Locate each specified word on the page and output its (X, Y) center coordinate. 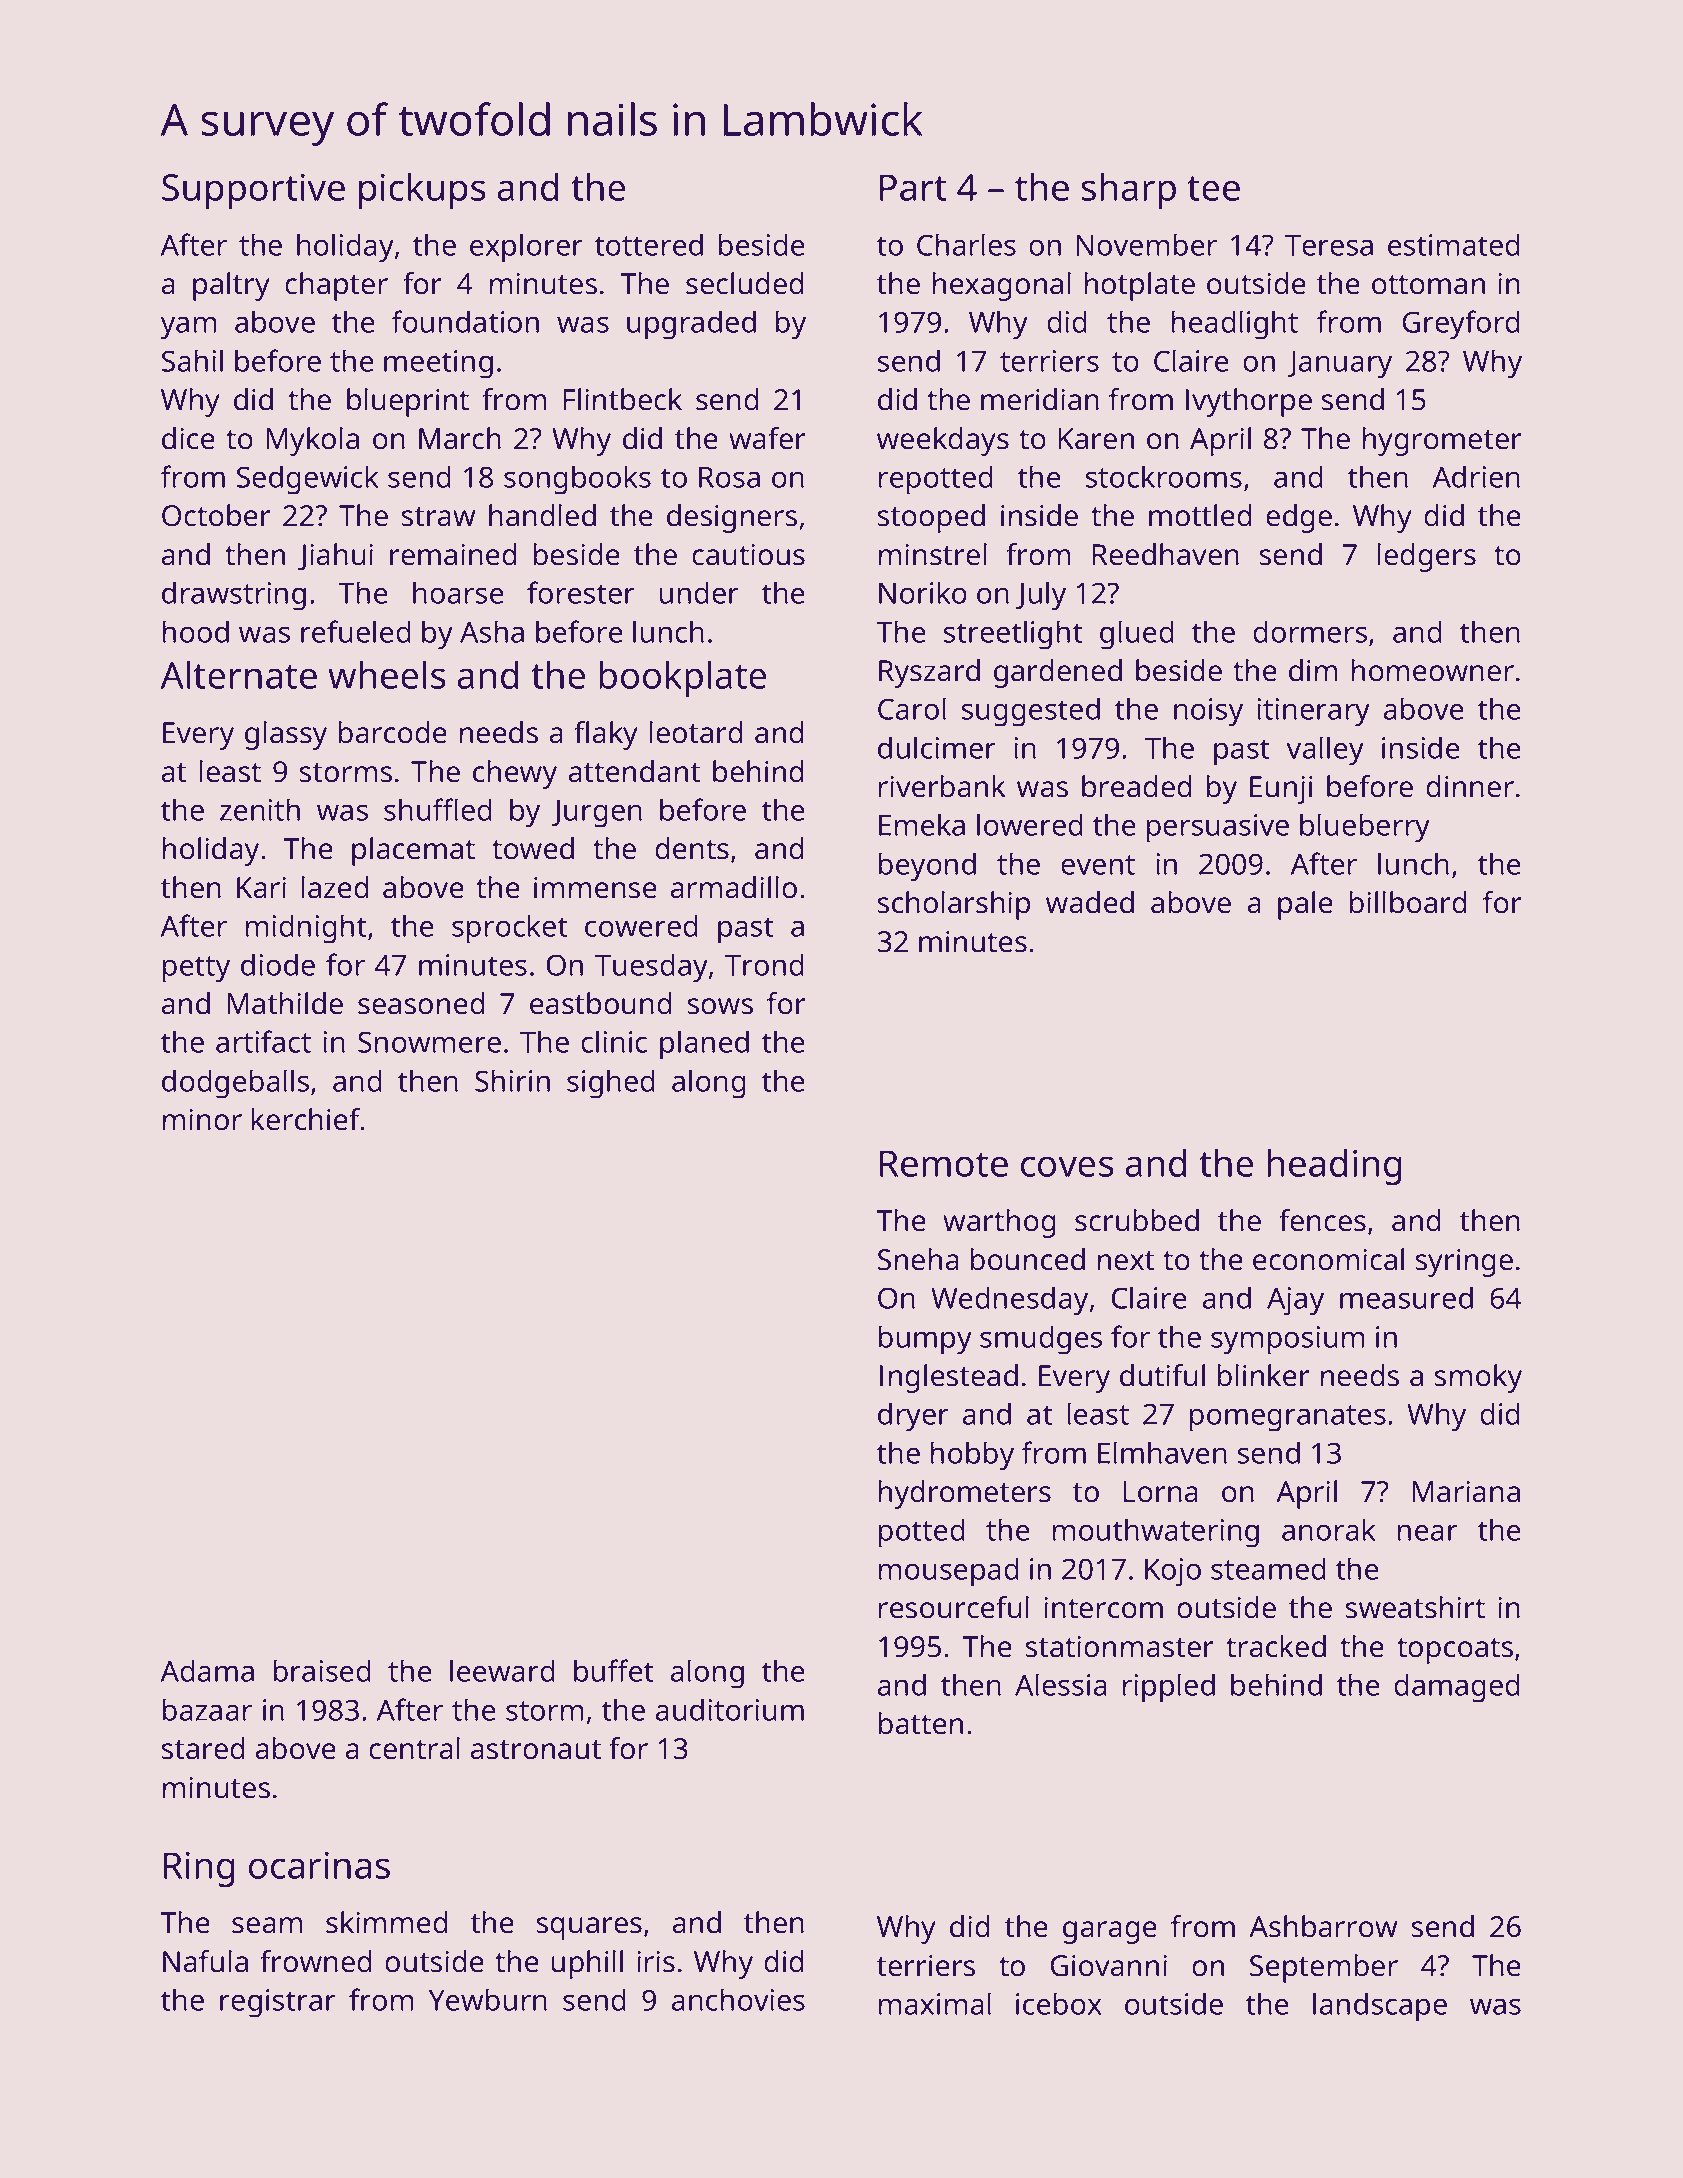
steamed (1268, 1568)
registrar (278, 2003)
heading (1334, 1167)
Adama (207, 1670)
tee (1213, 188)
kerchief (306, 1119)
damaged (1457, 1688)
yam (188, 328)
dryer (913, 1417)
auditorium (730, 1709)
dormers (1310, 631)
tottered (649, 244)
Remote (944, 1163)
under (699, 592)
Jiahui (335, 557)
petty (196, 969)
